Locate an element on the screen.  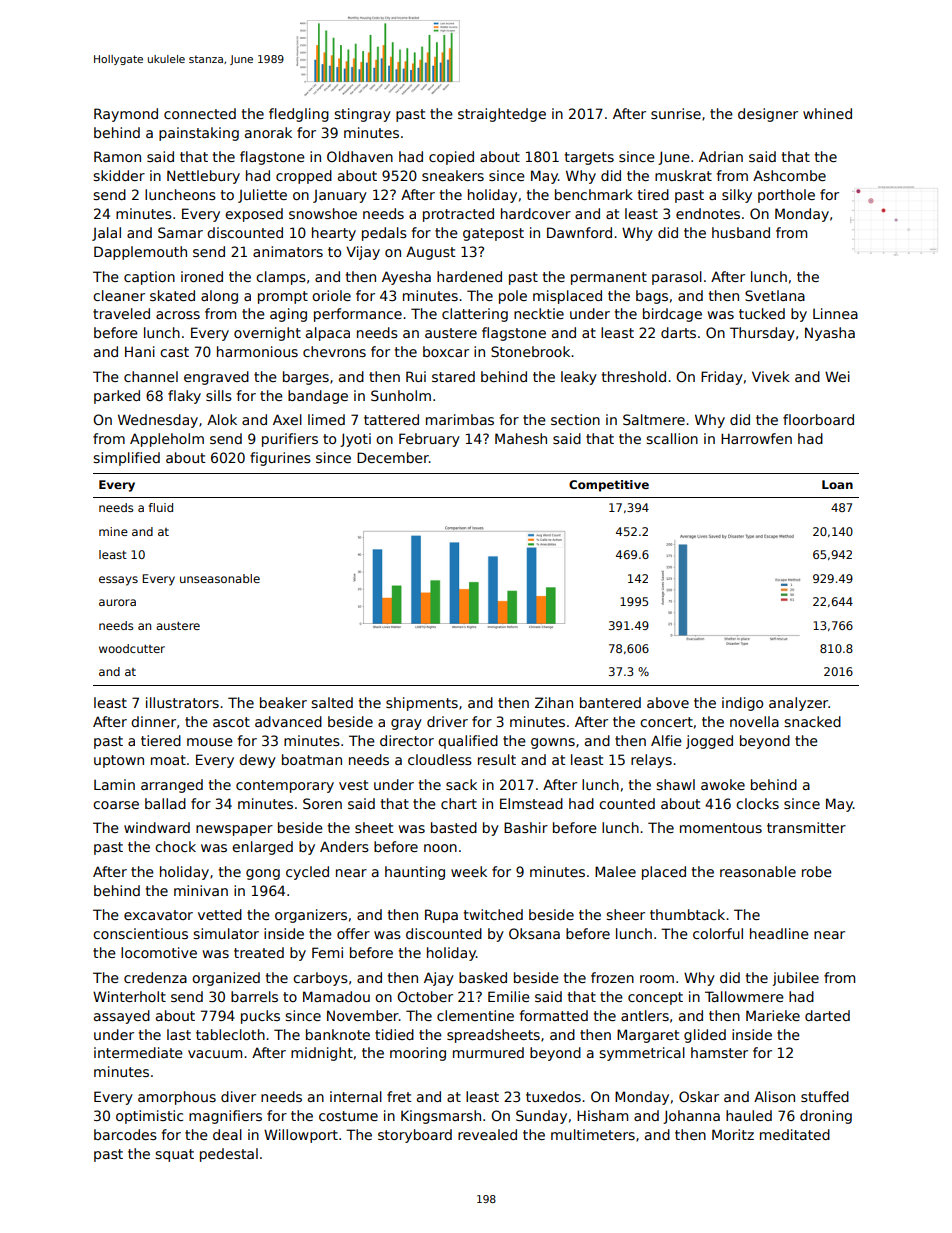
protracted is located at coordinates (458, 215).
